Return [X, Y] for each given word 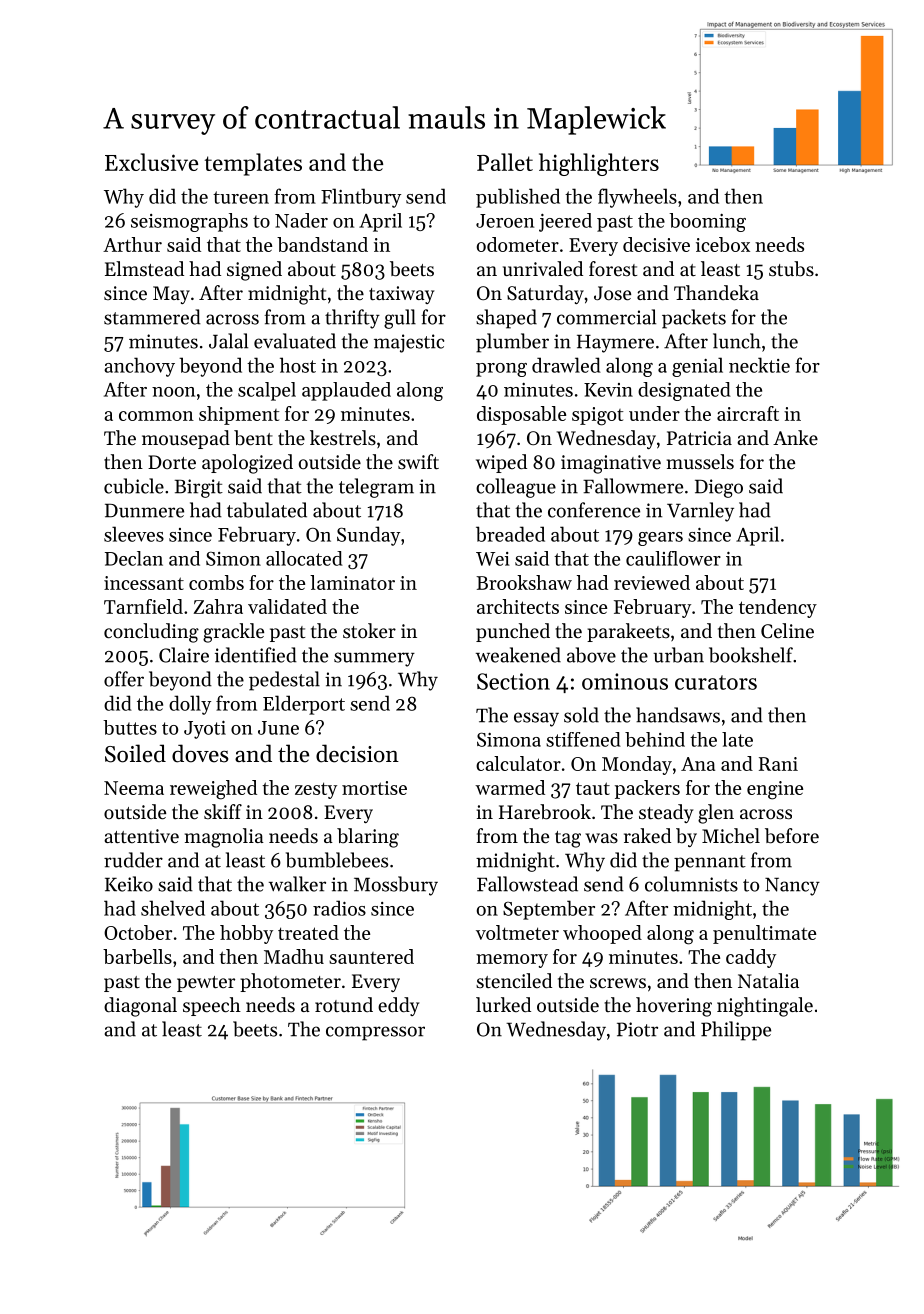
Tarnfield [143, 606]
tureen [241, 197]
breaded [510, 534]
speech [212, 1006]
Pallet [505, 162]
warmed [510, 787]
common [156, 416]
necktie [759, 365]
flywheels [637, 198]
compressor [375, 1033]
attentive [141, 836]
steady [666, 813]
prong [501, 370]
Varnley [700, 512]
